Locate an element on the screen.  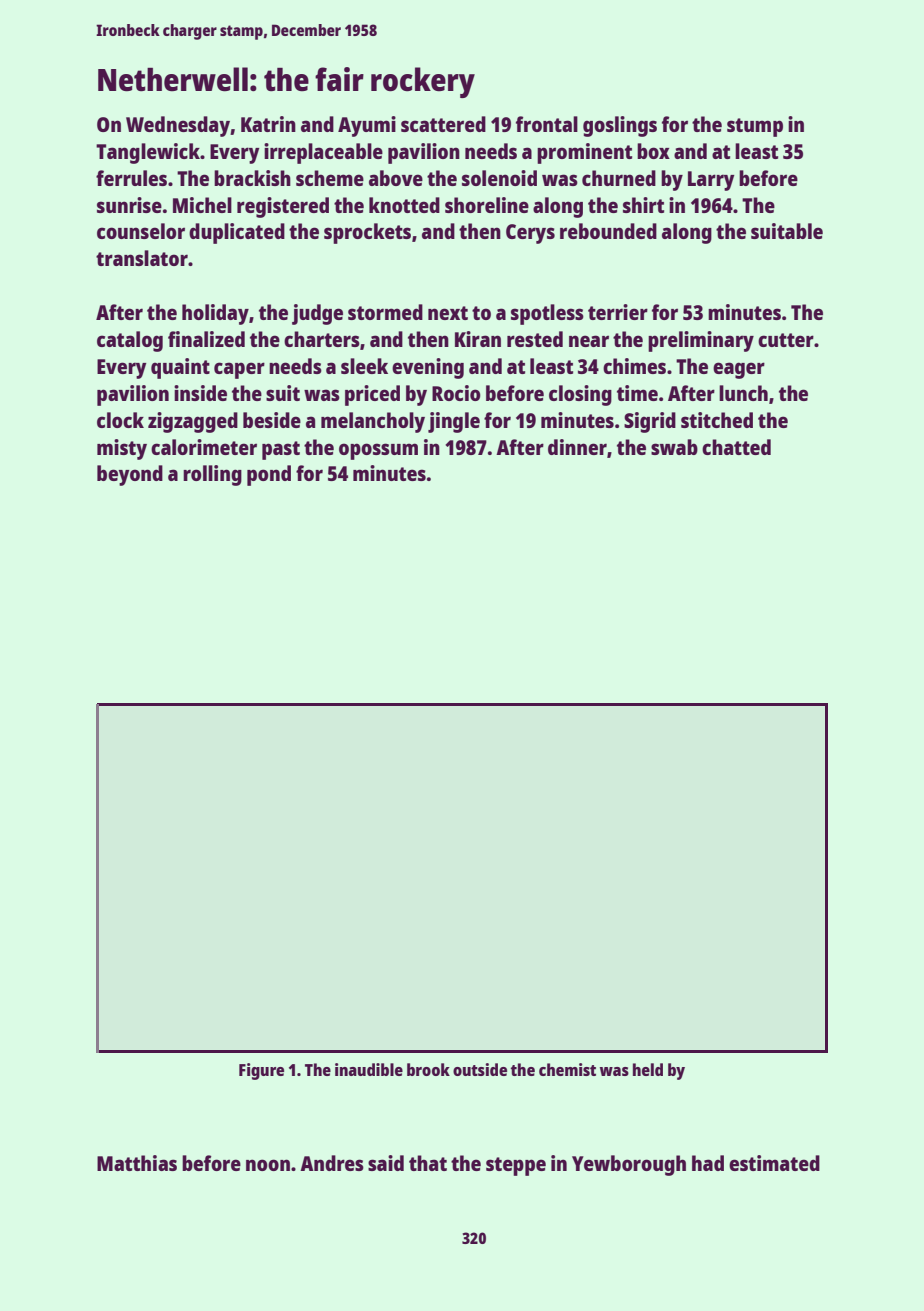
scattered is located at coordinates (443, 124).
